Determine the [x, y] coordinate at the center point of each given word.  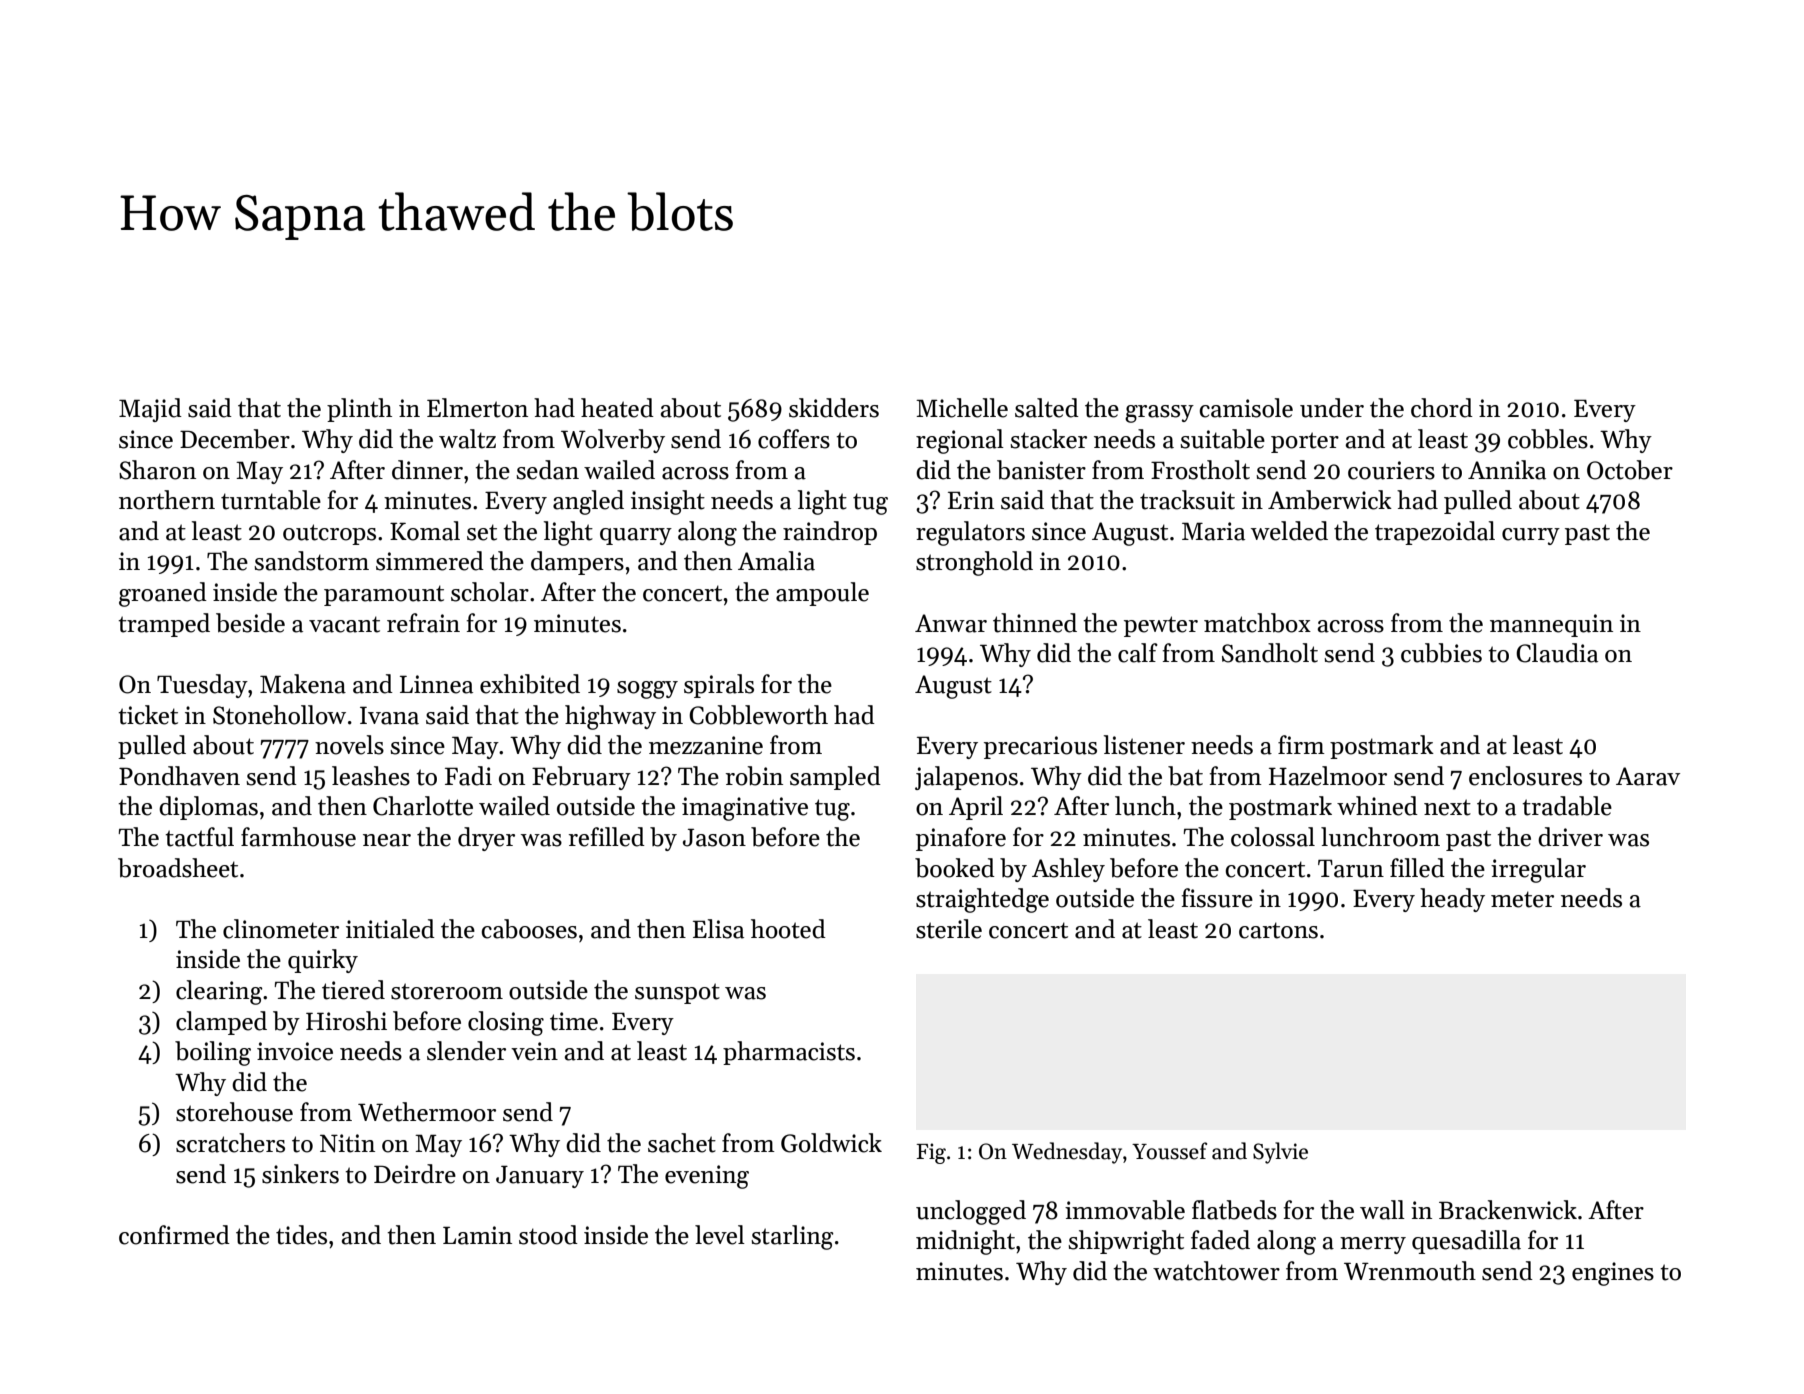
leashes [371, 776]
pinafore [961, 839]
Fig [931, 1153]
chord [1442, 408]
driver [1570, 837]
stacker [1048, 439]
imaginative [745, 809]
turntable [271, 500]
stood [548, 1235]
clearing [219, 992]
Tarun [1351, 868]
